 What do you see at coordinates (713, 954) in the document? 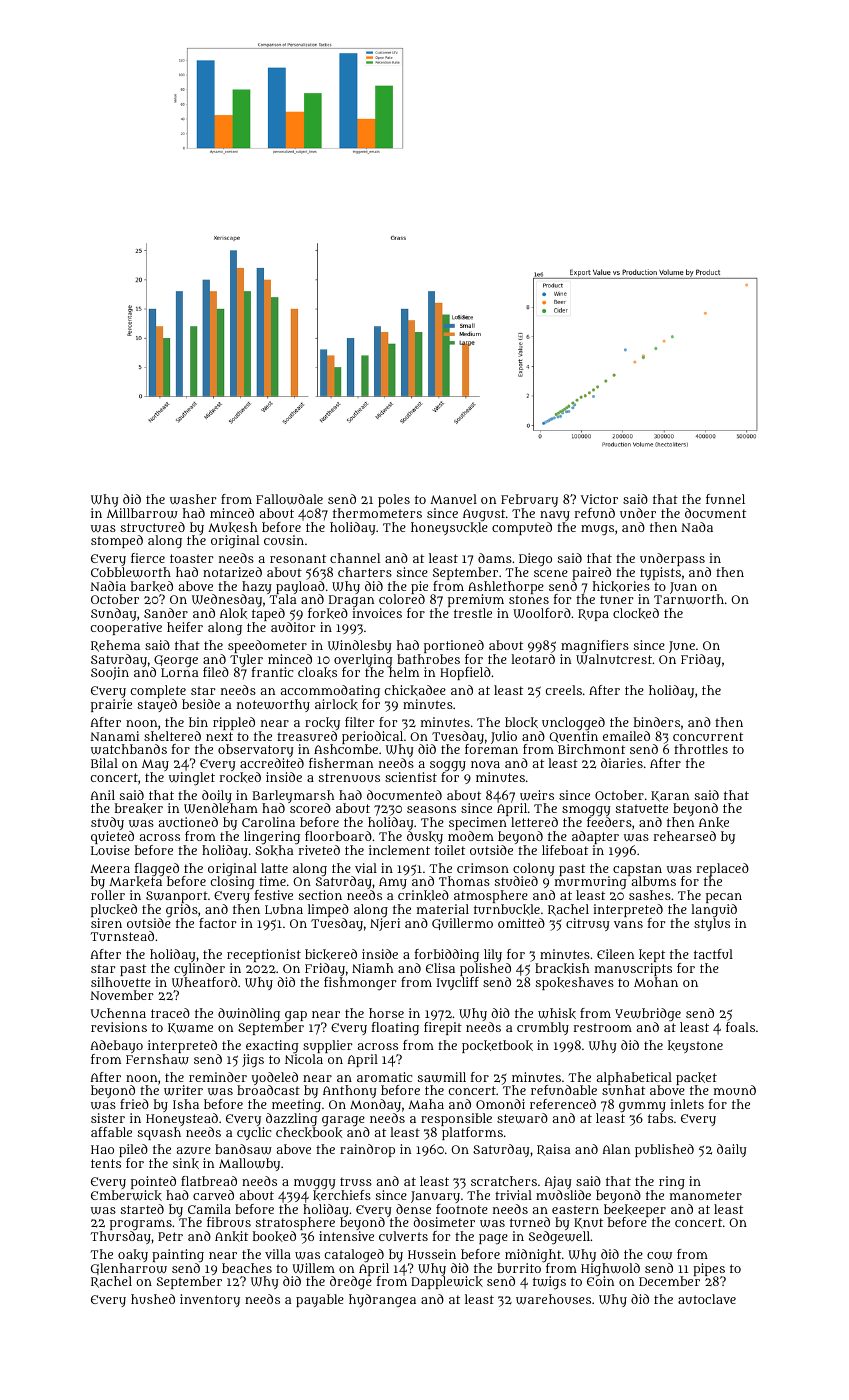
I see `tactful` at bounding box center [713, 954].
